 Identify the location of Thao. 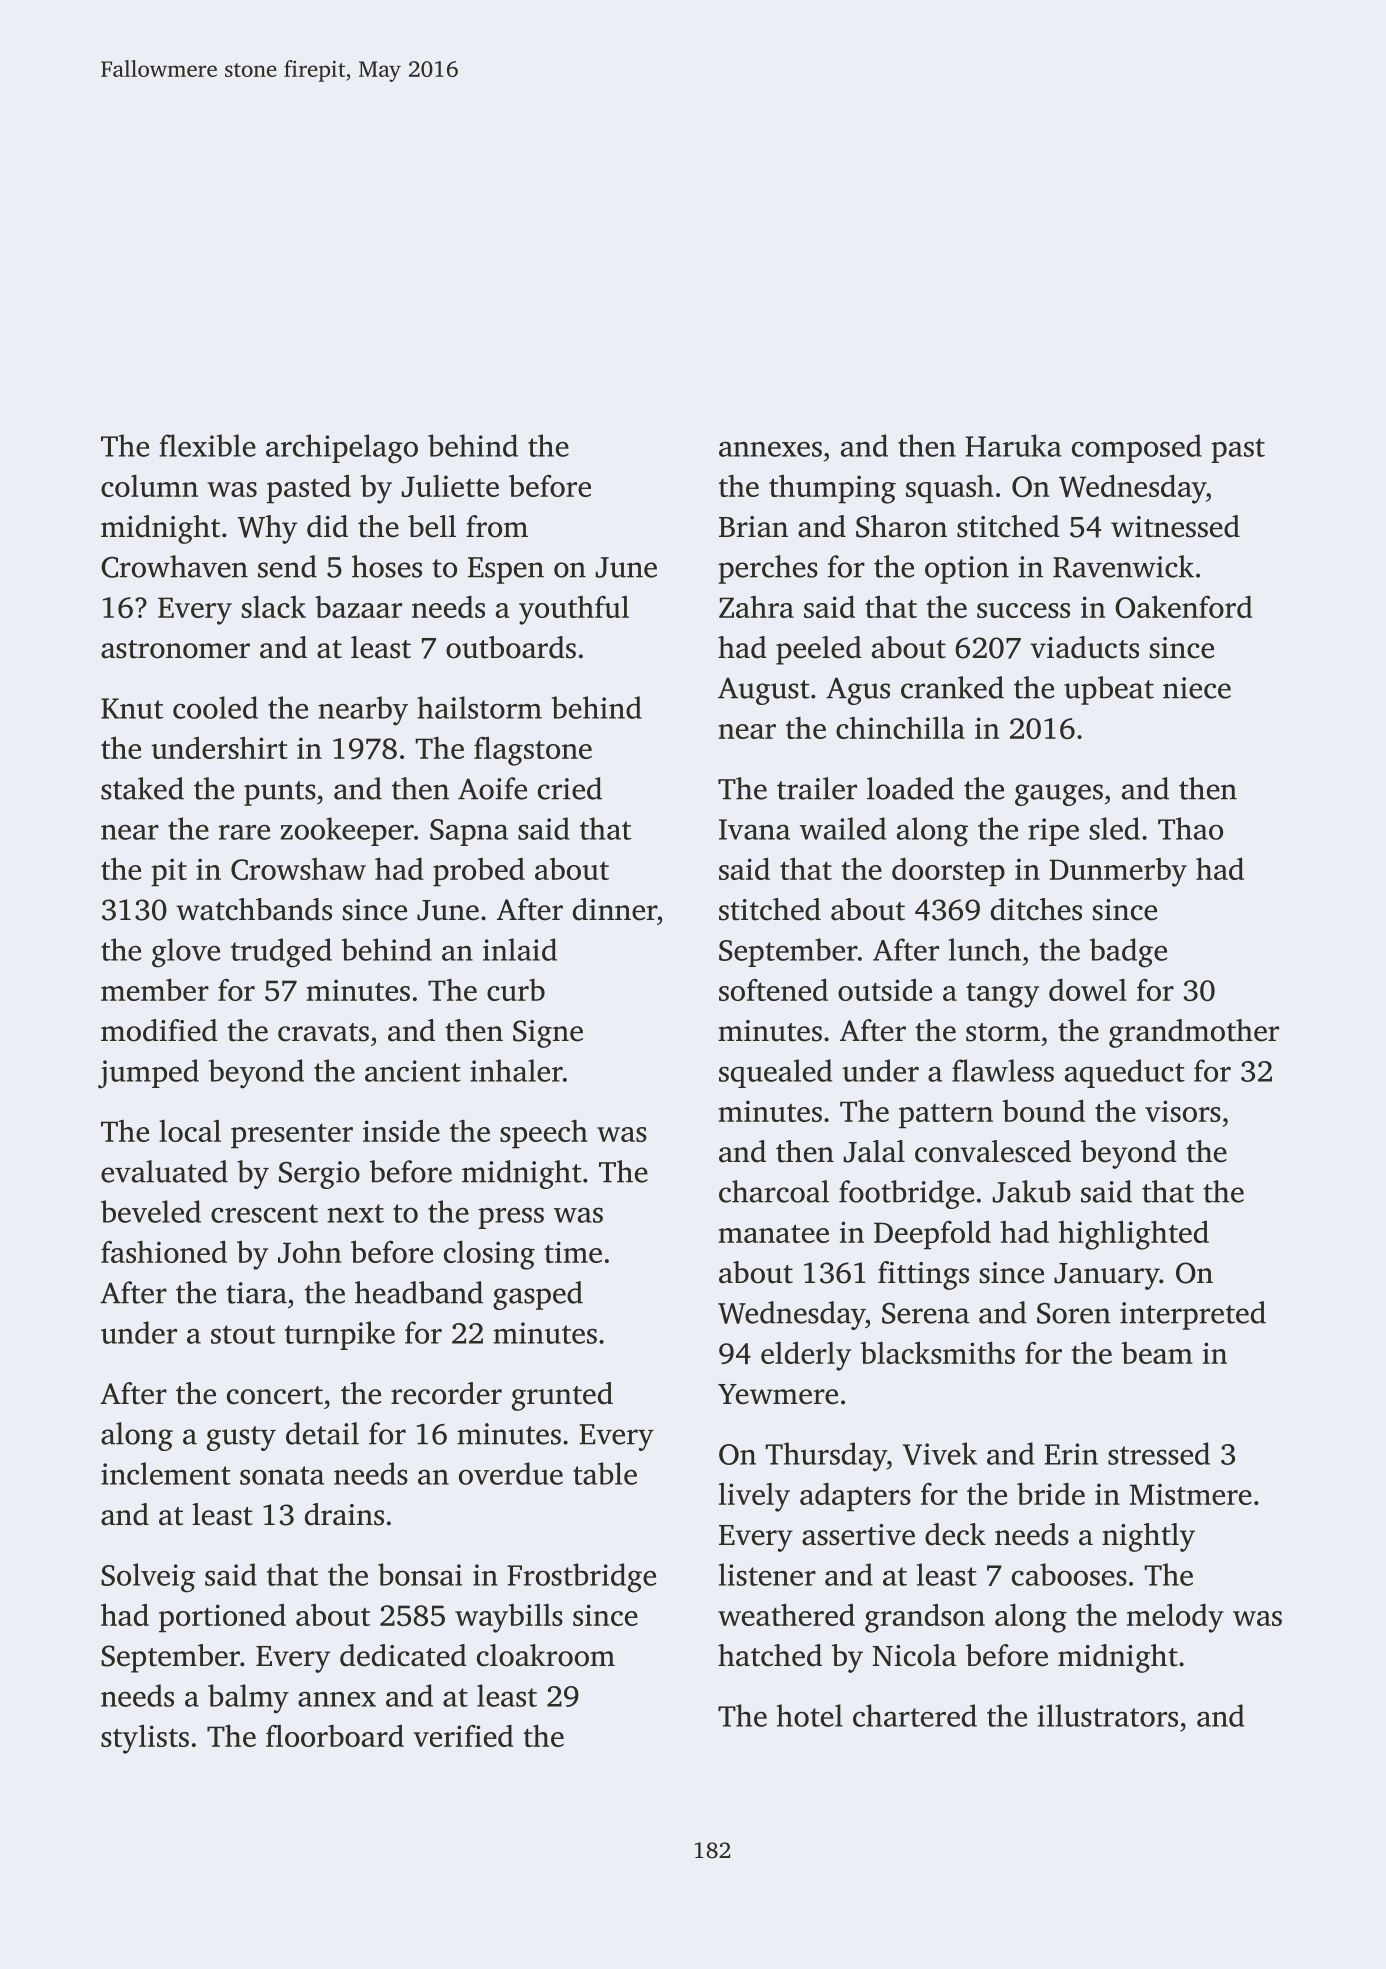
(1190, 828).
